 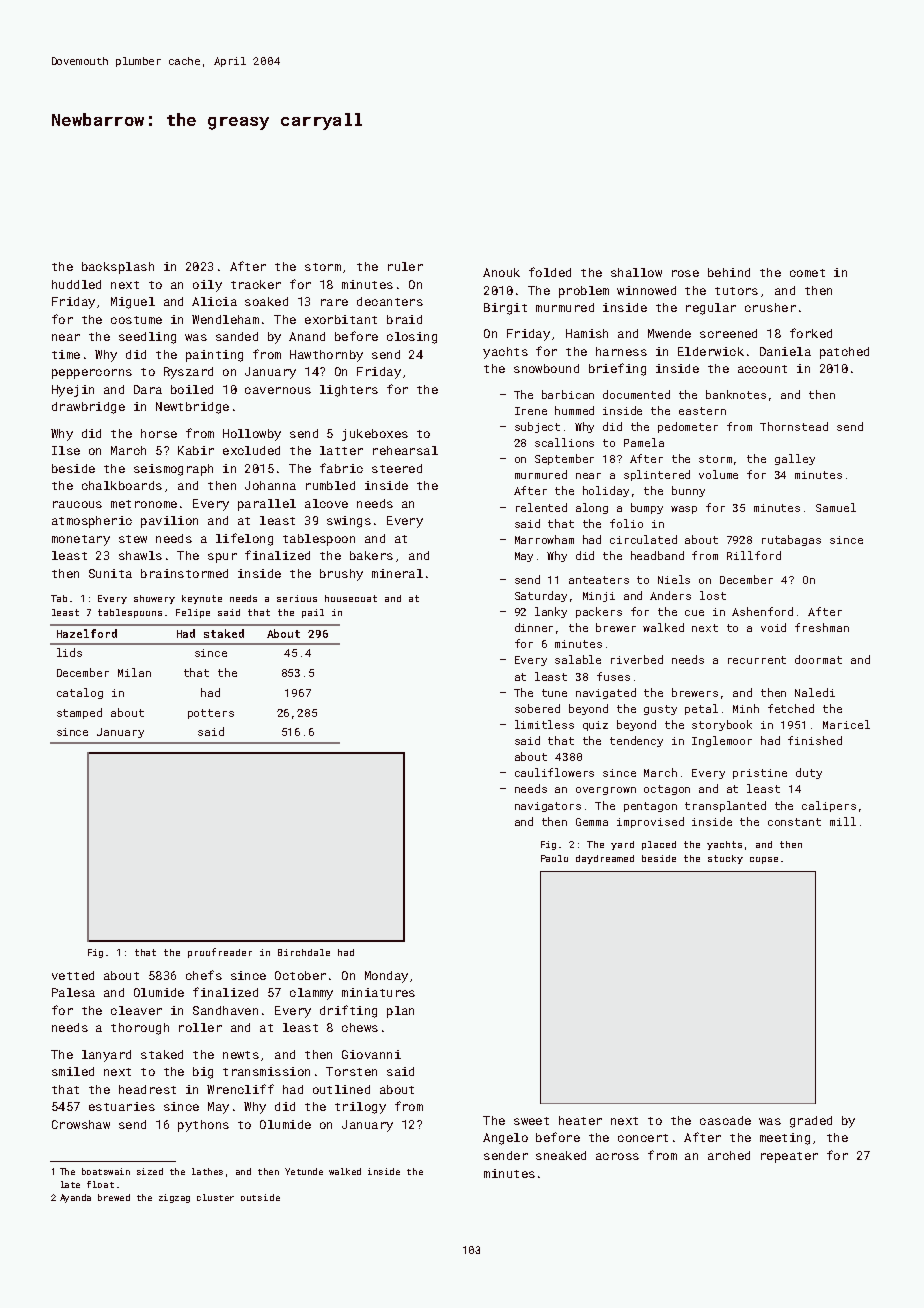 What do you see at coordinates (534, 627) in the document?
I see `dinner` at bounding box center [534, 627].
